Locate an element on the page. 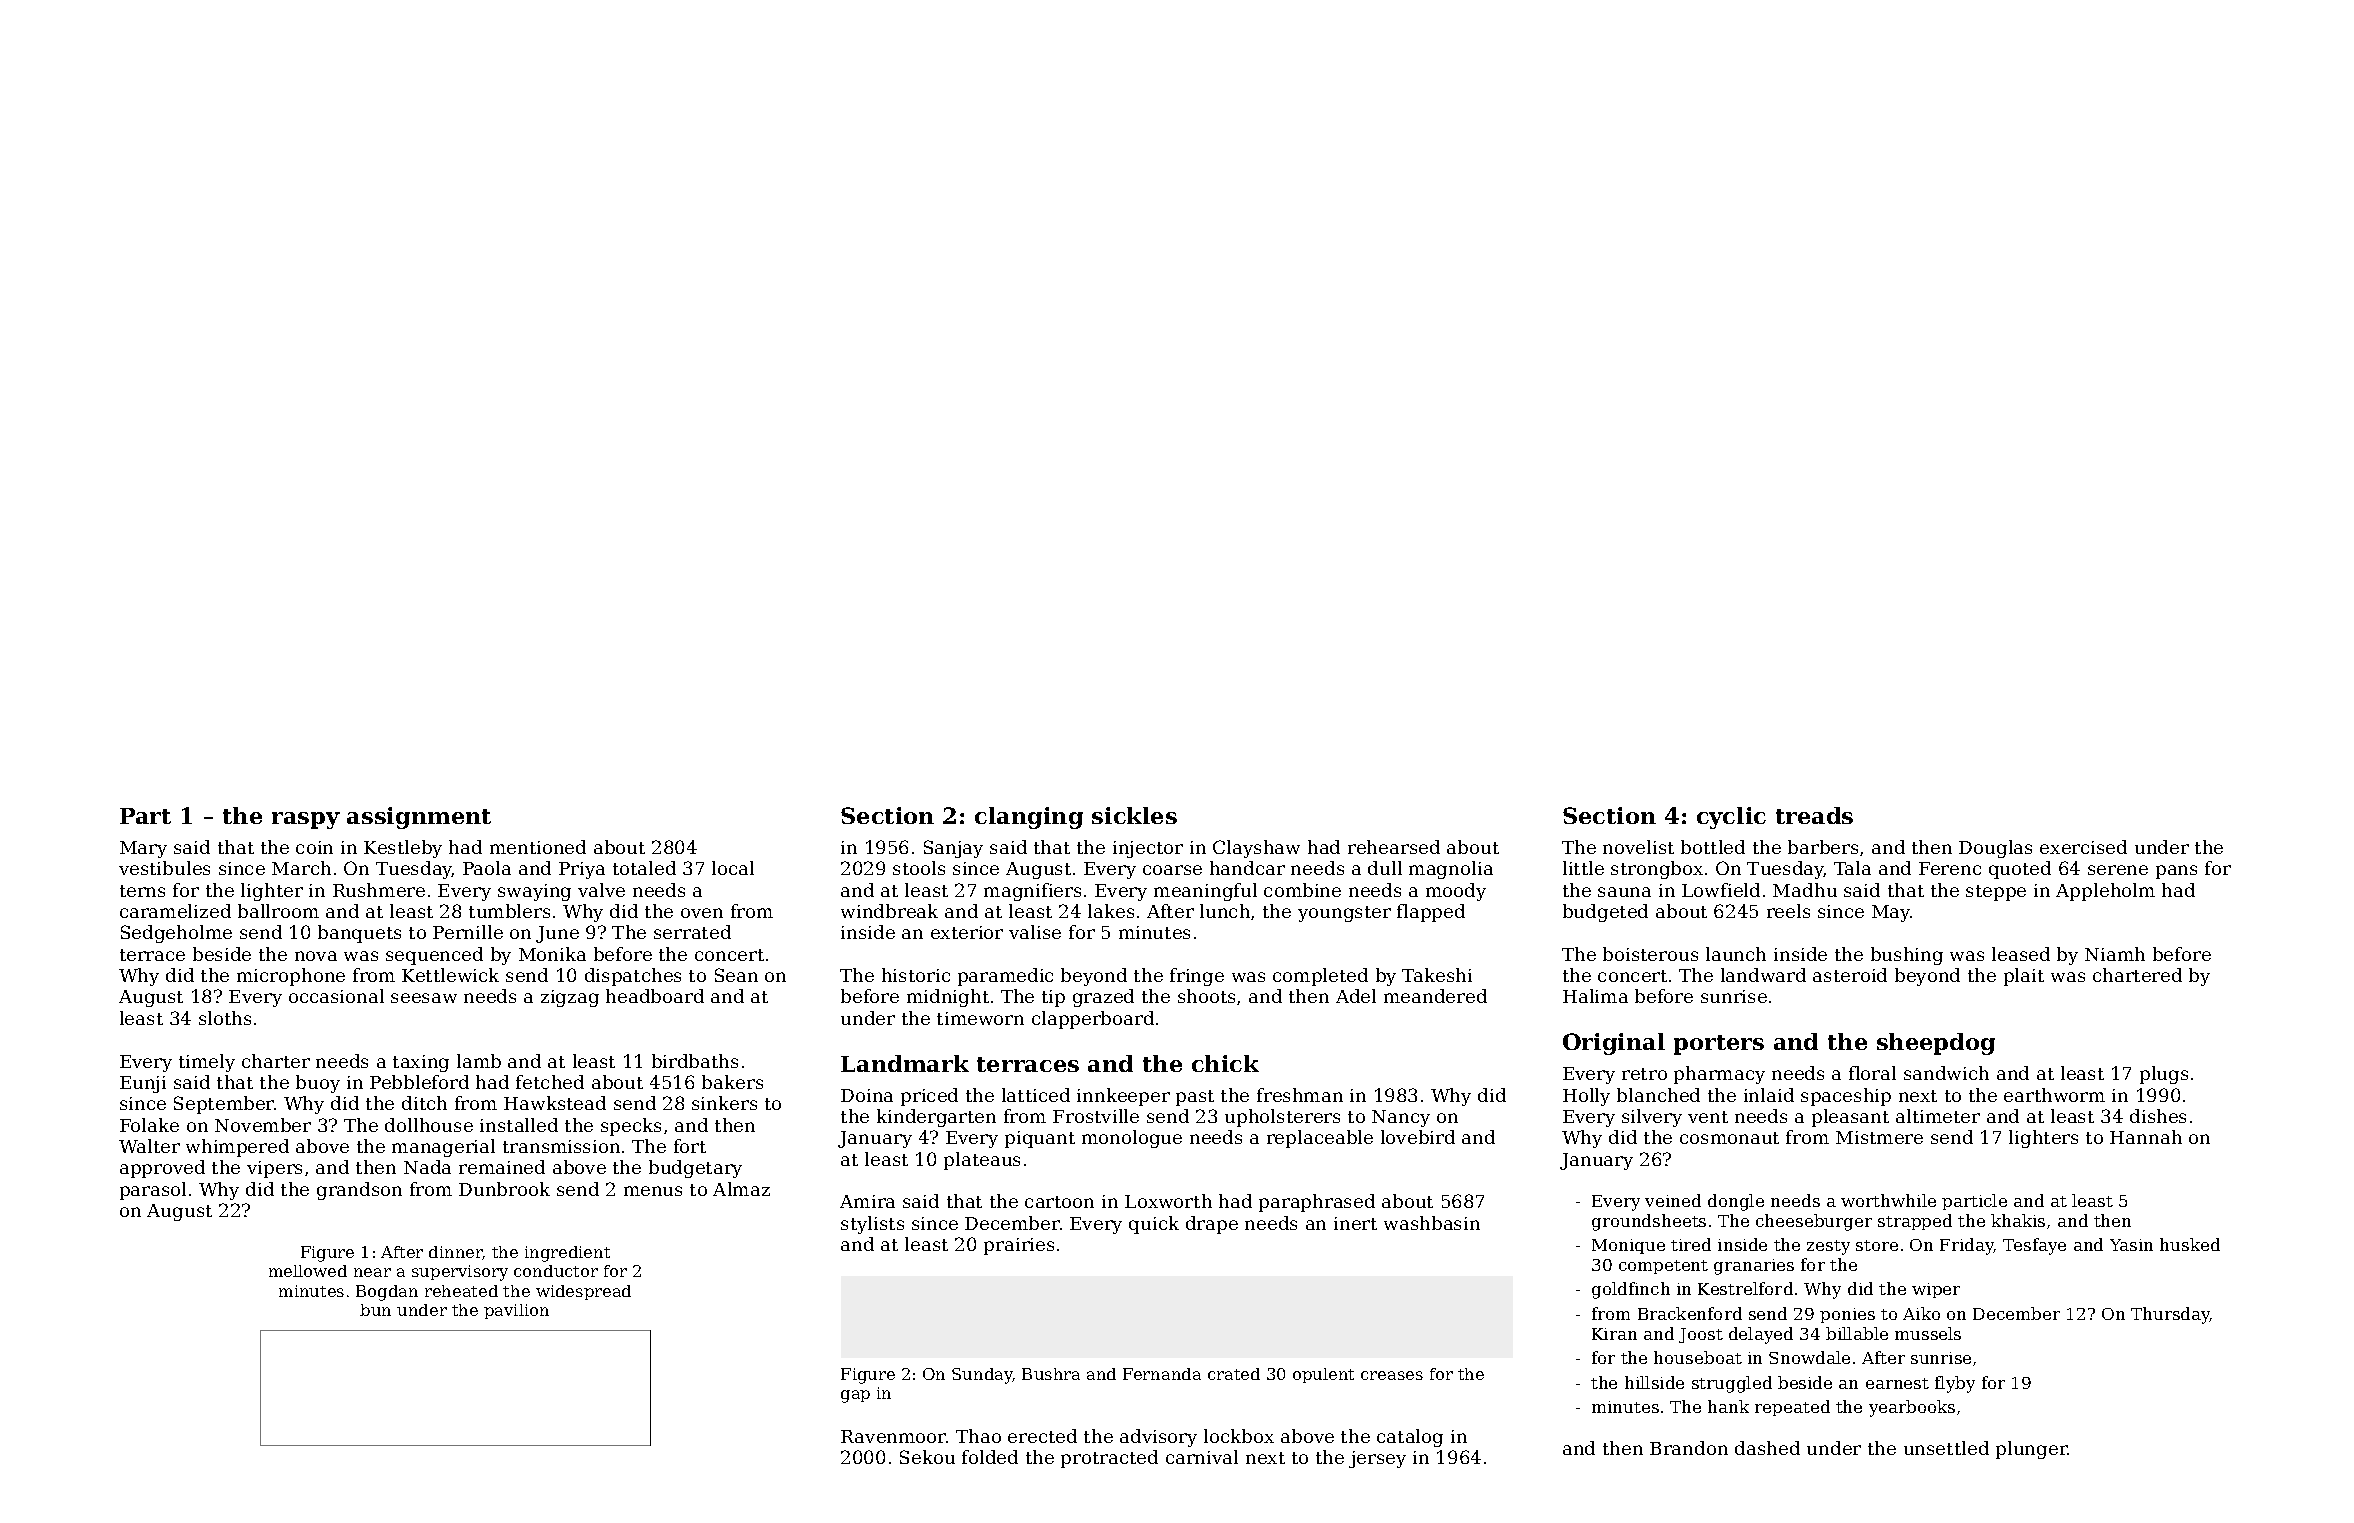 This page has height=1523, width=2354. sickles is located at coordinates (1134, 815).
